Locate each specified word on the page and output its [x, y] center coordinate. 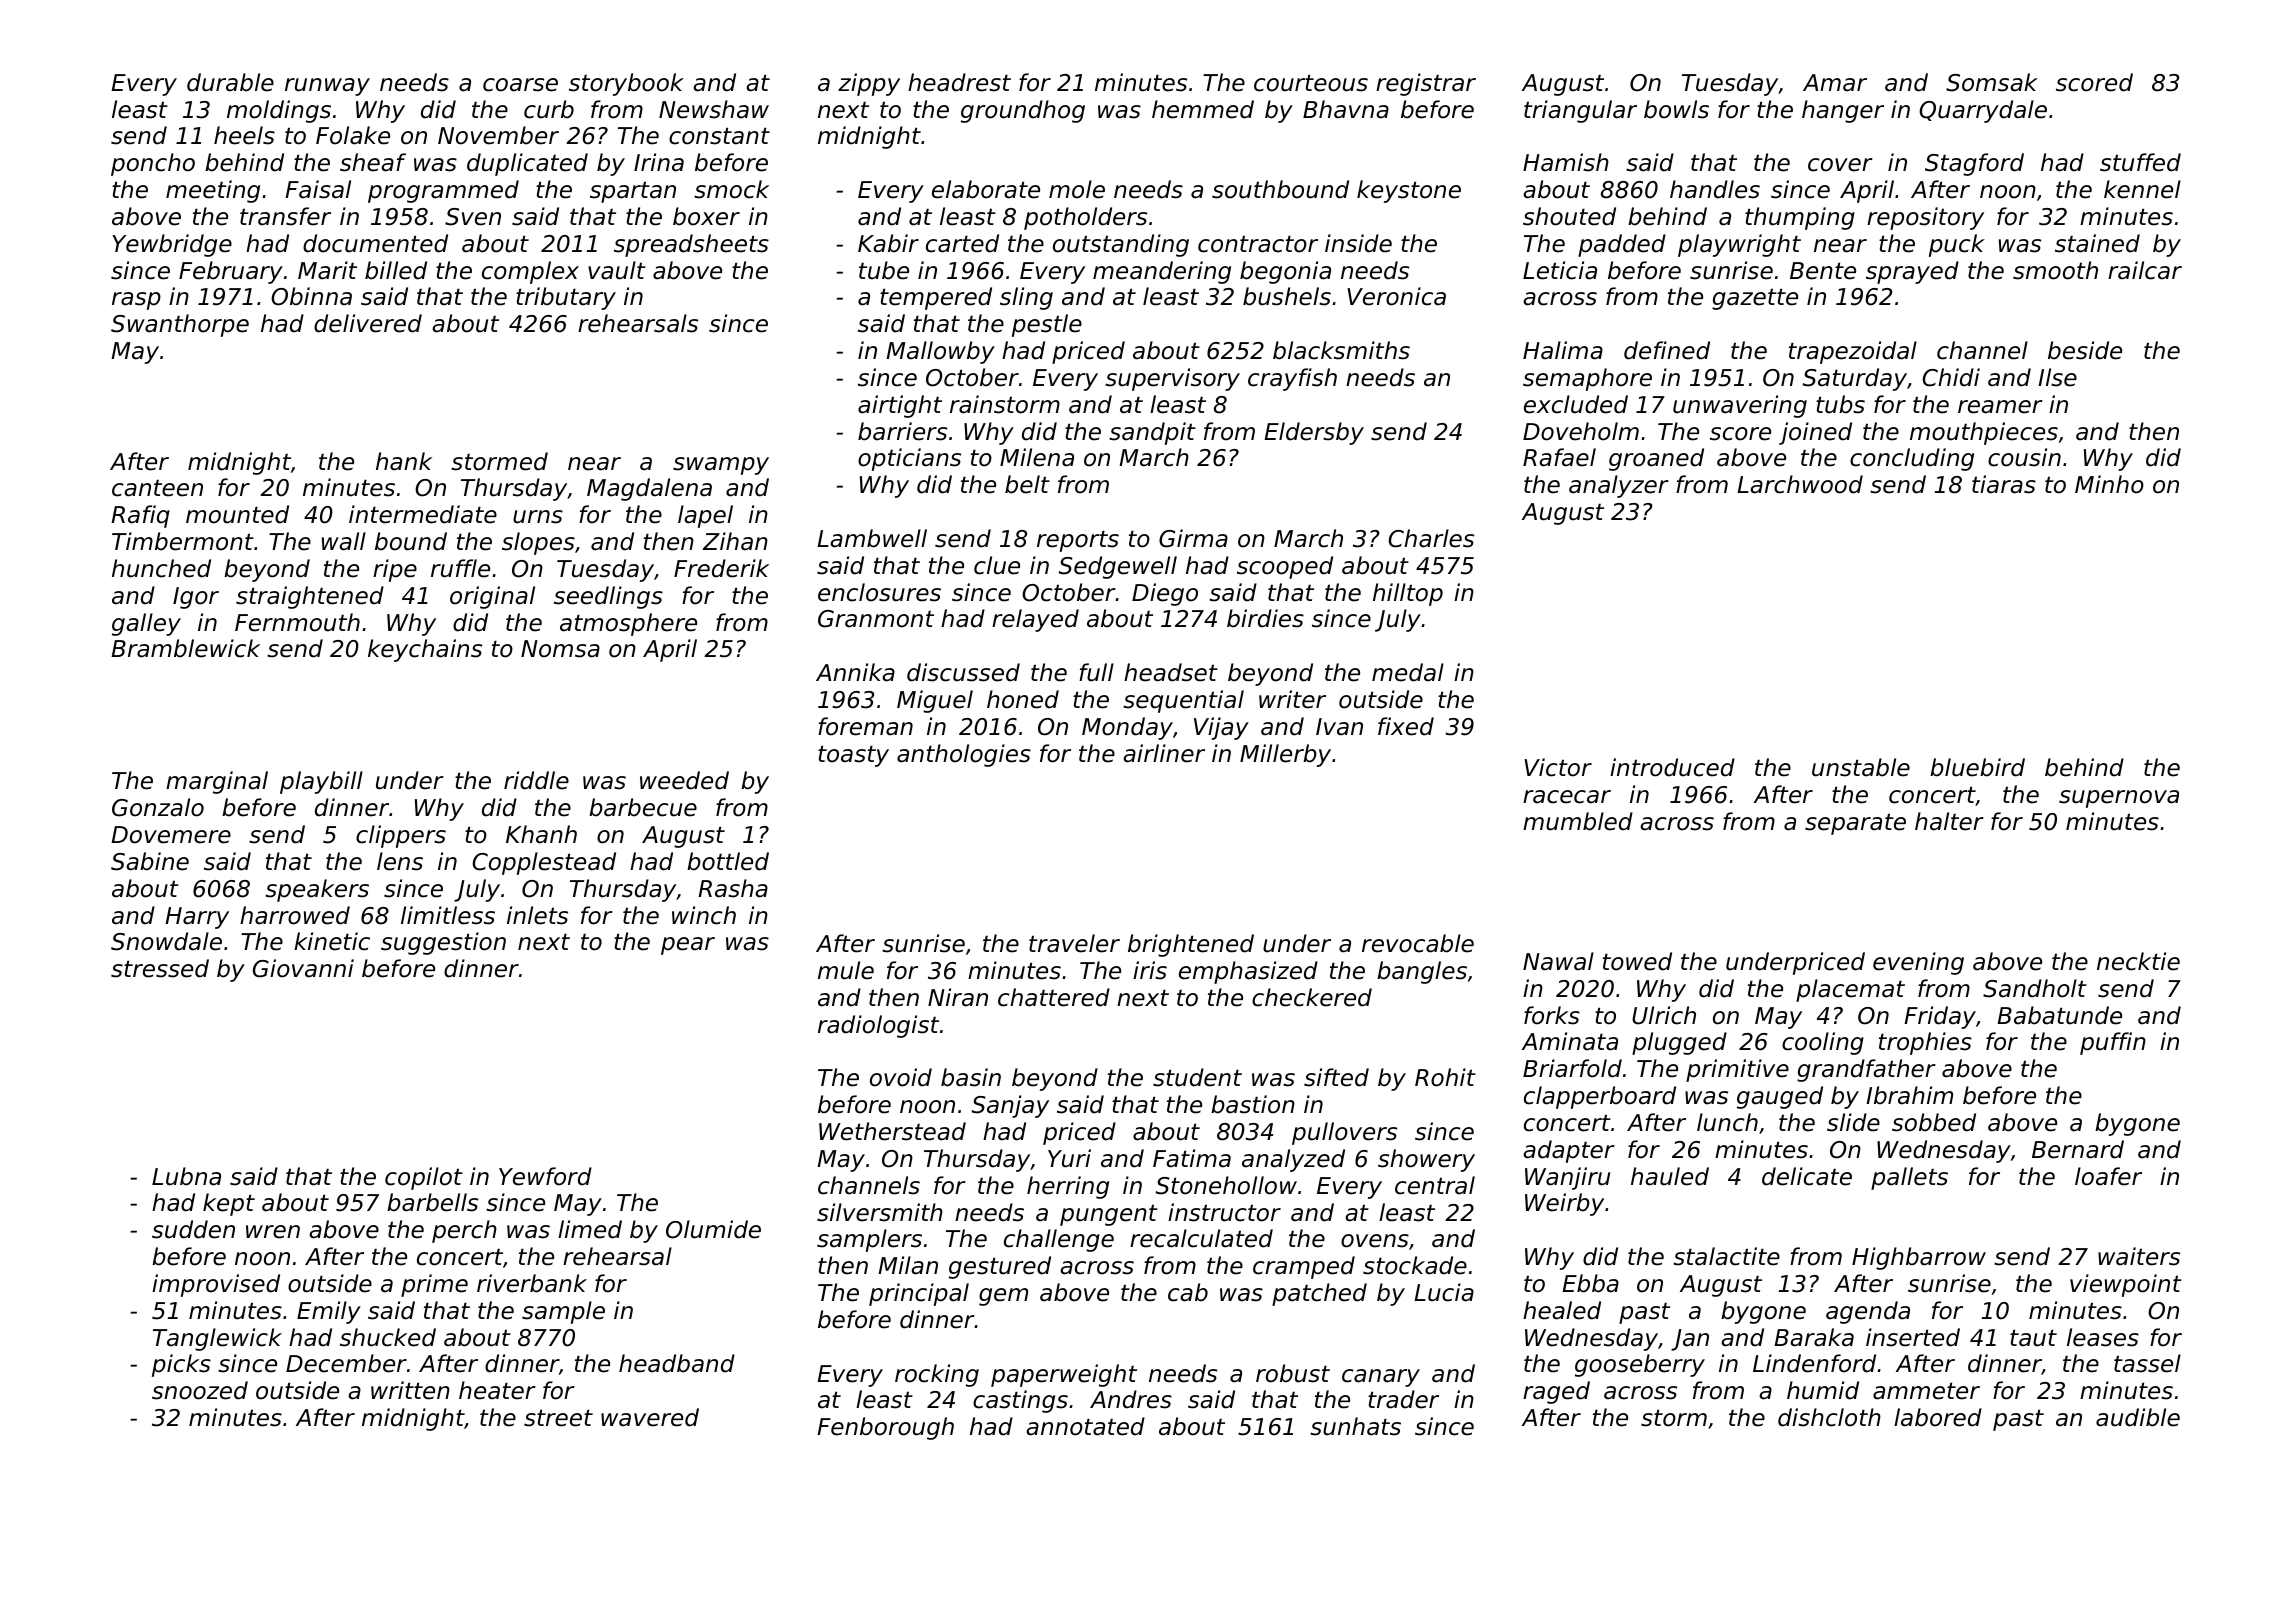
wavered [650, 1417]
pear [688, 946]
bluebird [1977, 767]
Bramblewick [185, 648]
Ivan [1339, 727]
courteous [1311, 83]
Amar [1835, 83]
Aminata [1570, 1041]
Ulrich [1664, 1015]
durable [230, 82]
